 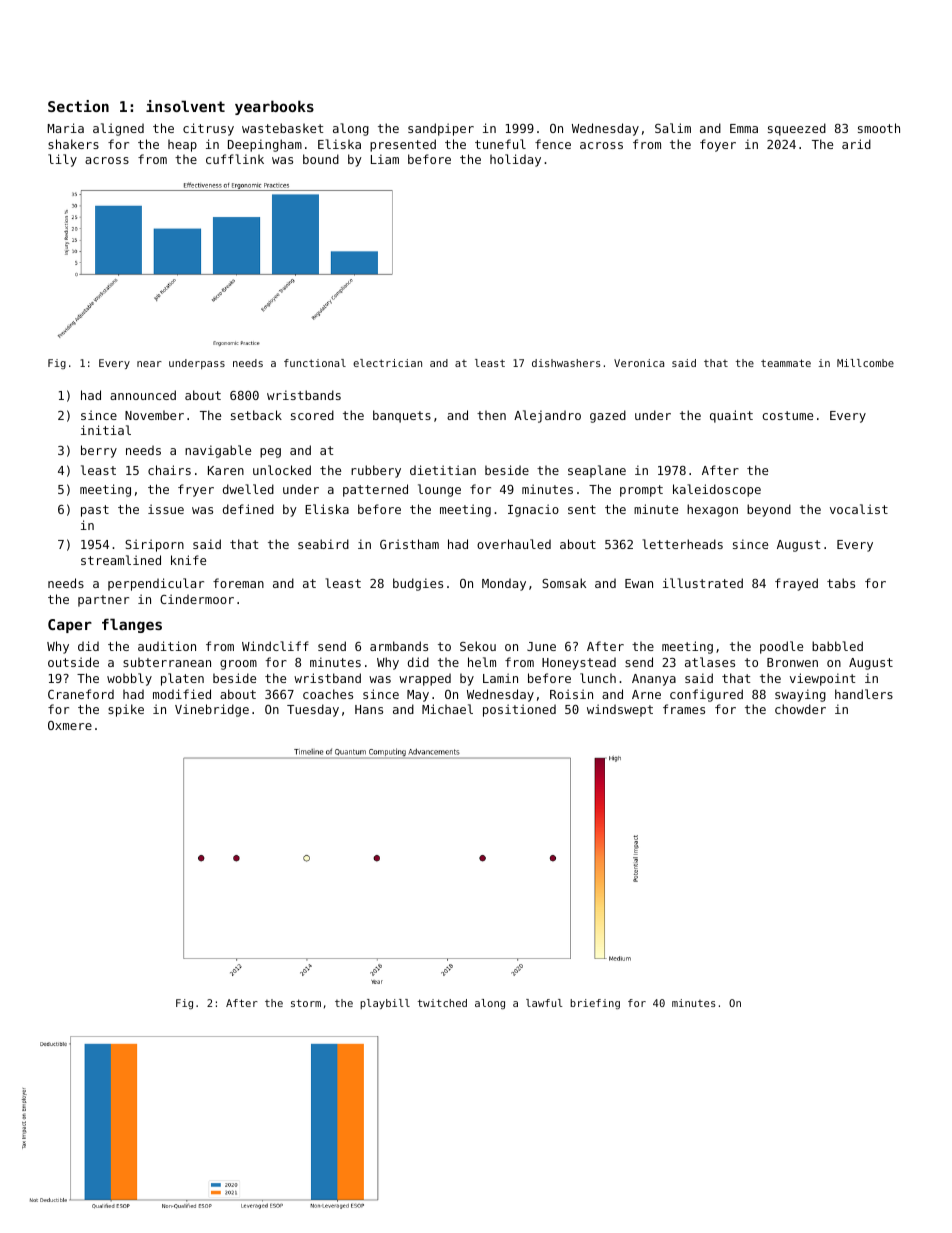 What do you see at coordinates (149, 364) in the image?
I see `near` at bounding box center [149, 364].
